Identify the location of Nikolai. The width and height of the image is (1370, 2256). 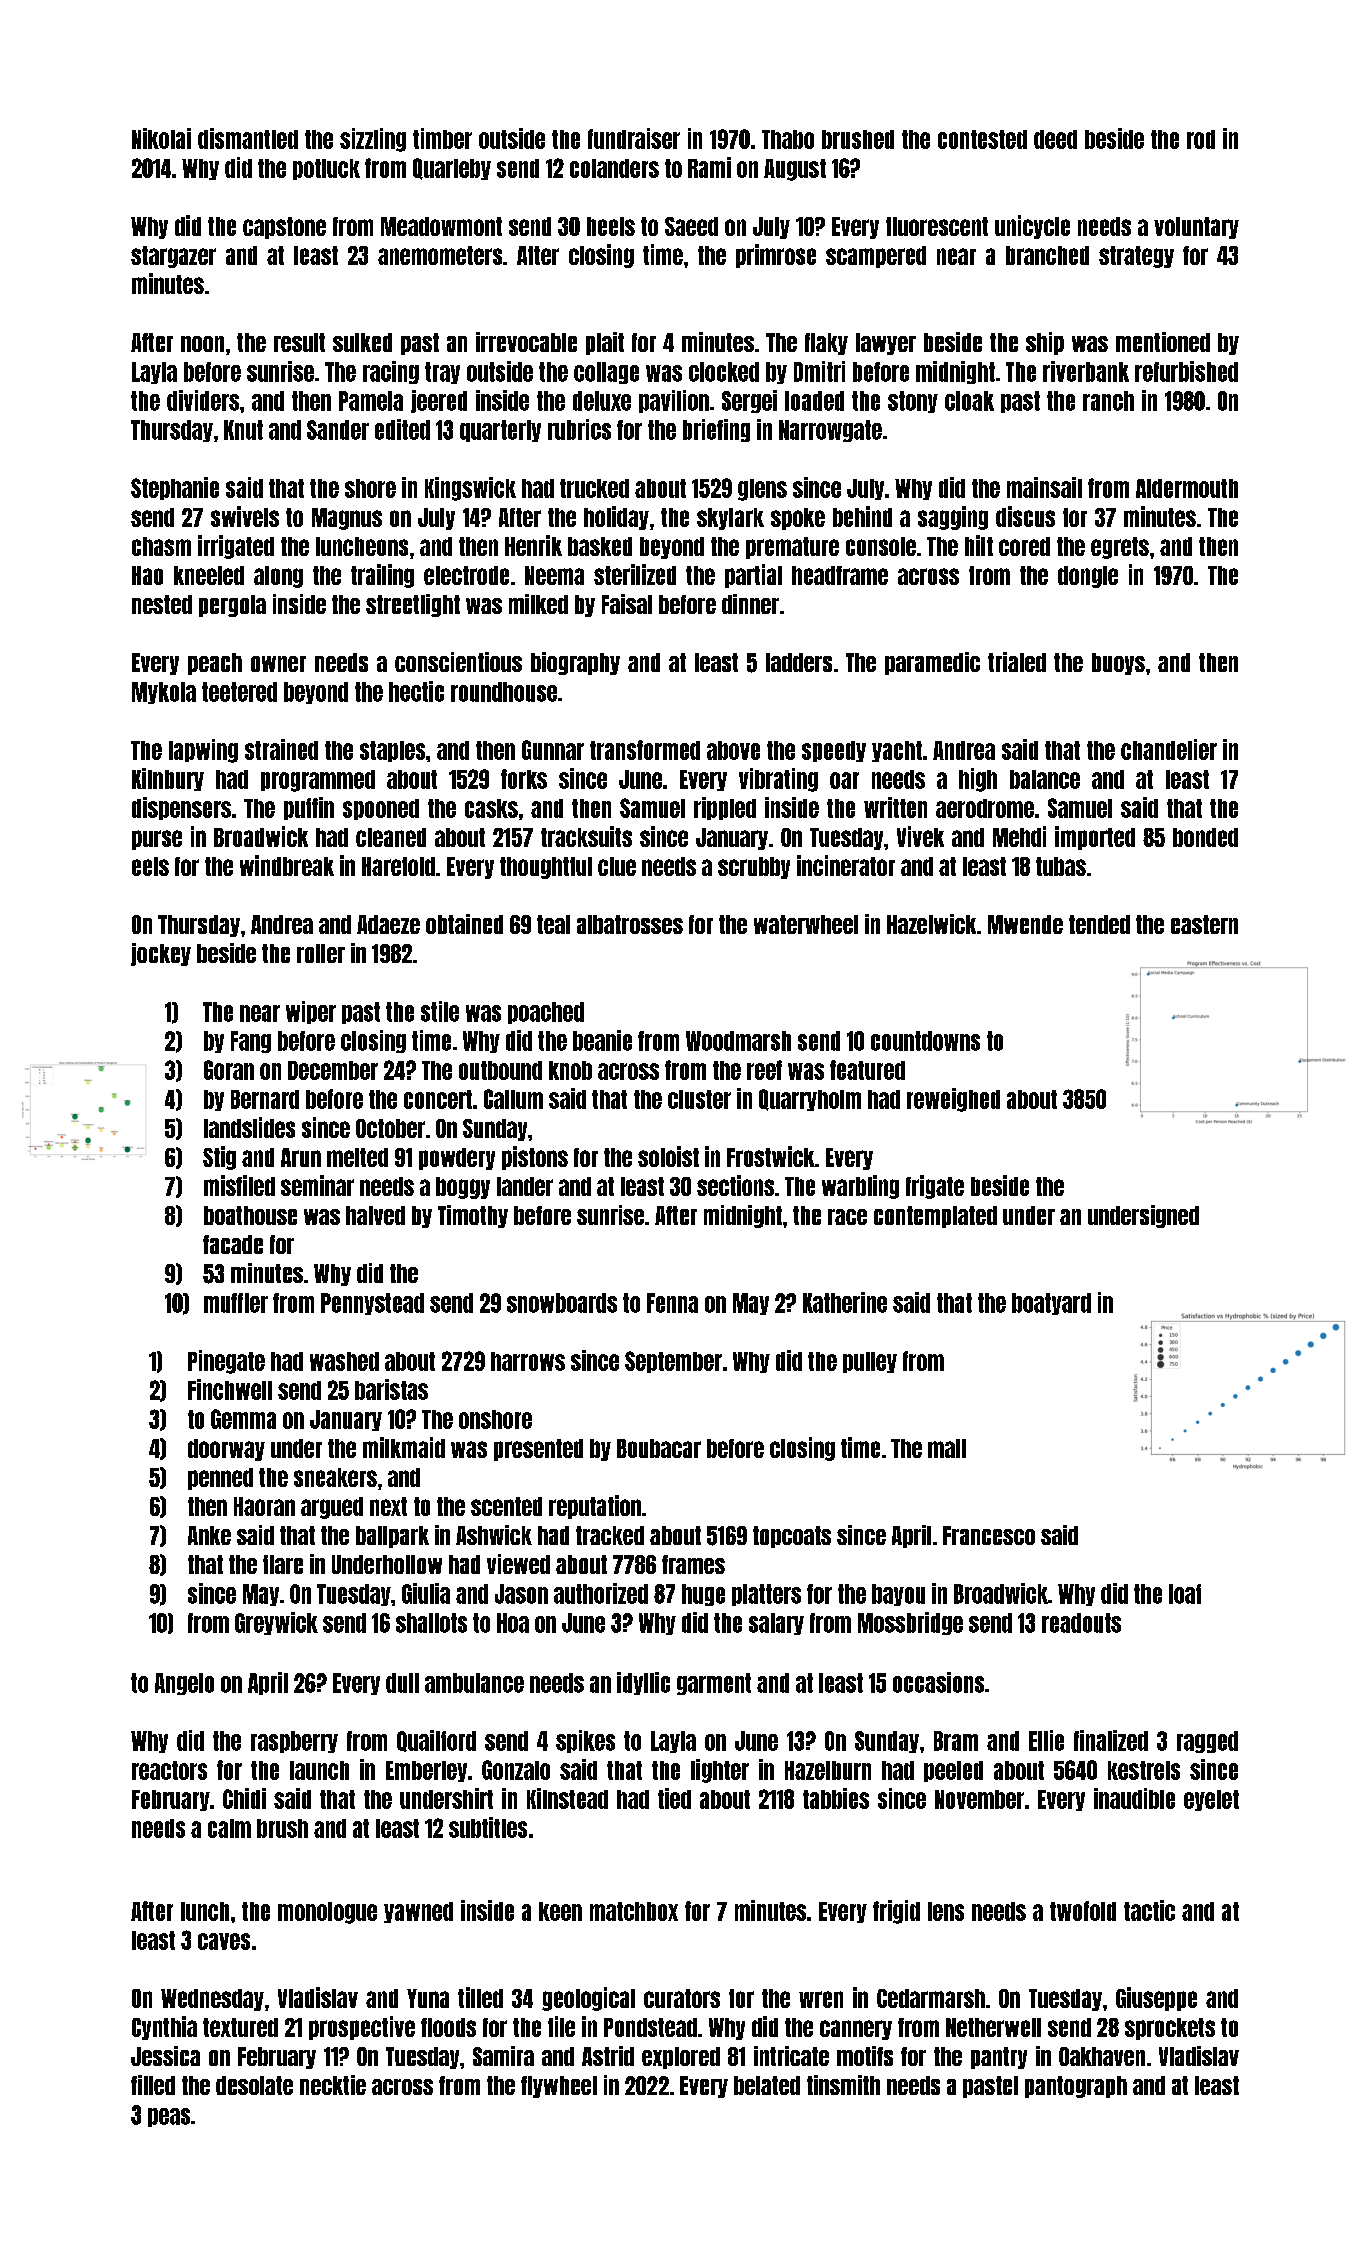
(161, 138).
